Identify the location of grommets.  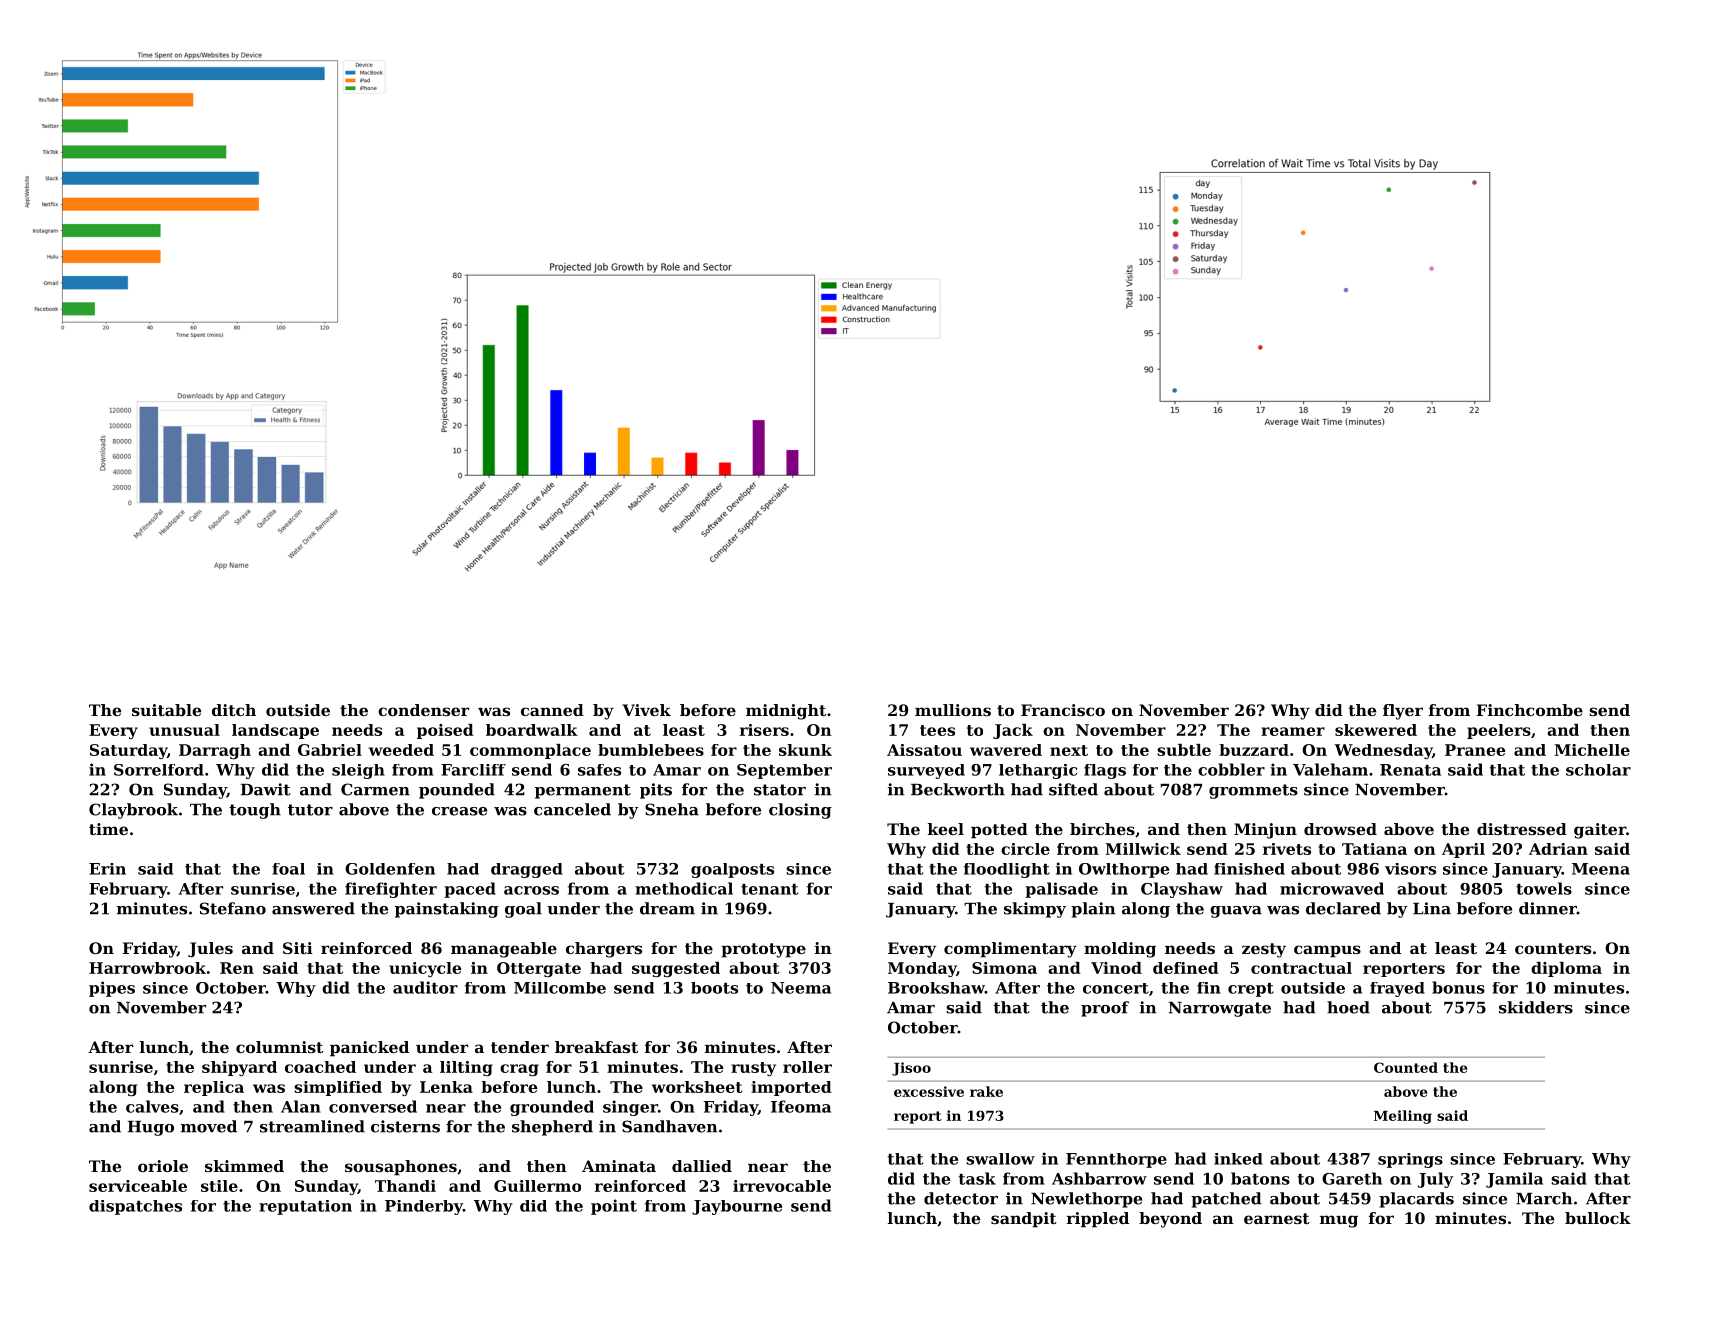
(1253, 791).
